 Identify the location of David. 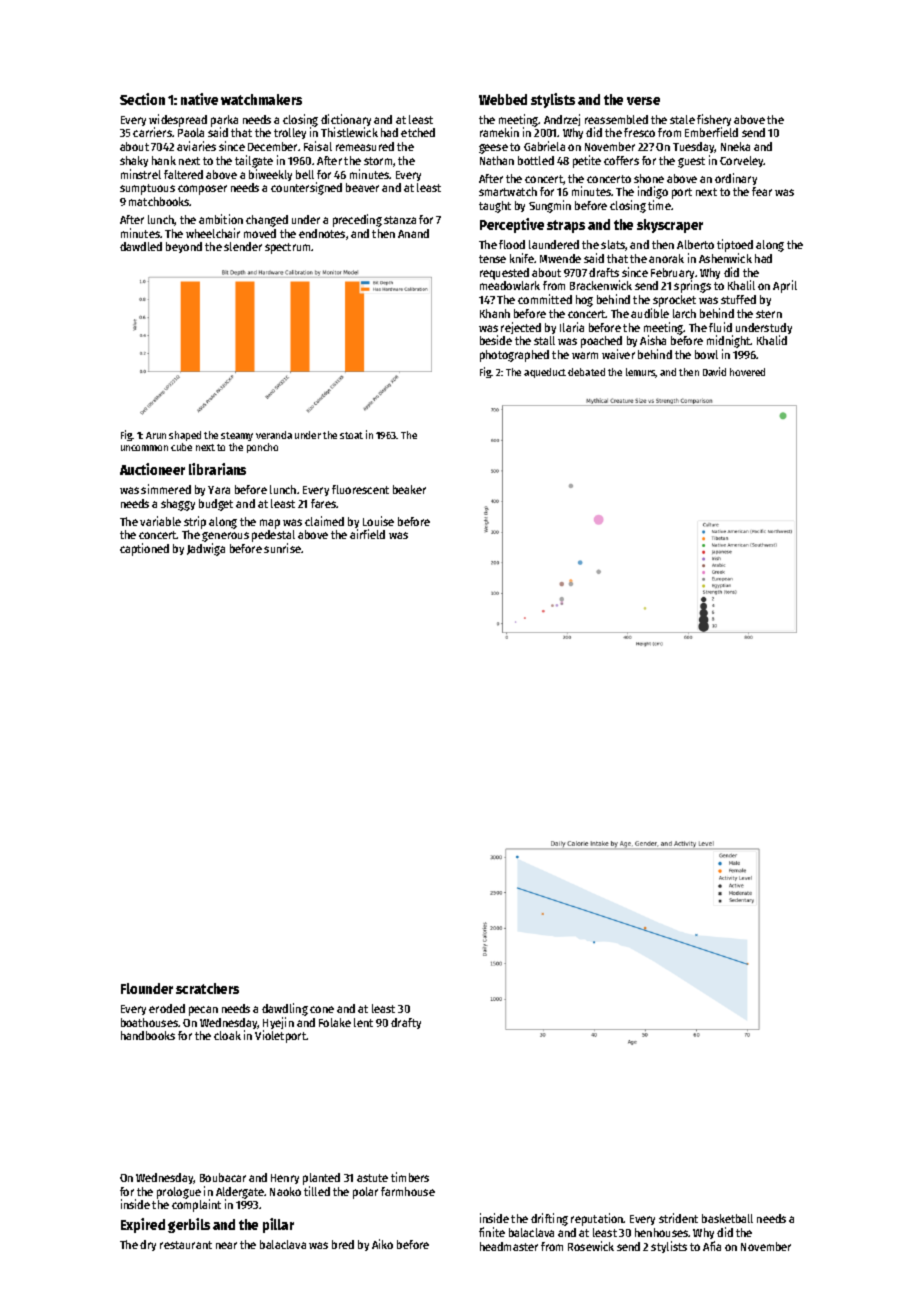
(714, 371).
